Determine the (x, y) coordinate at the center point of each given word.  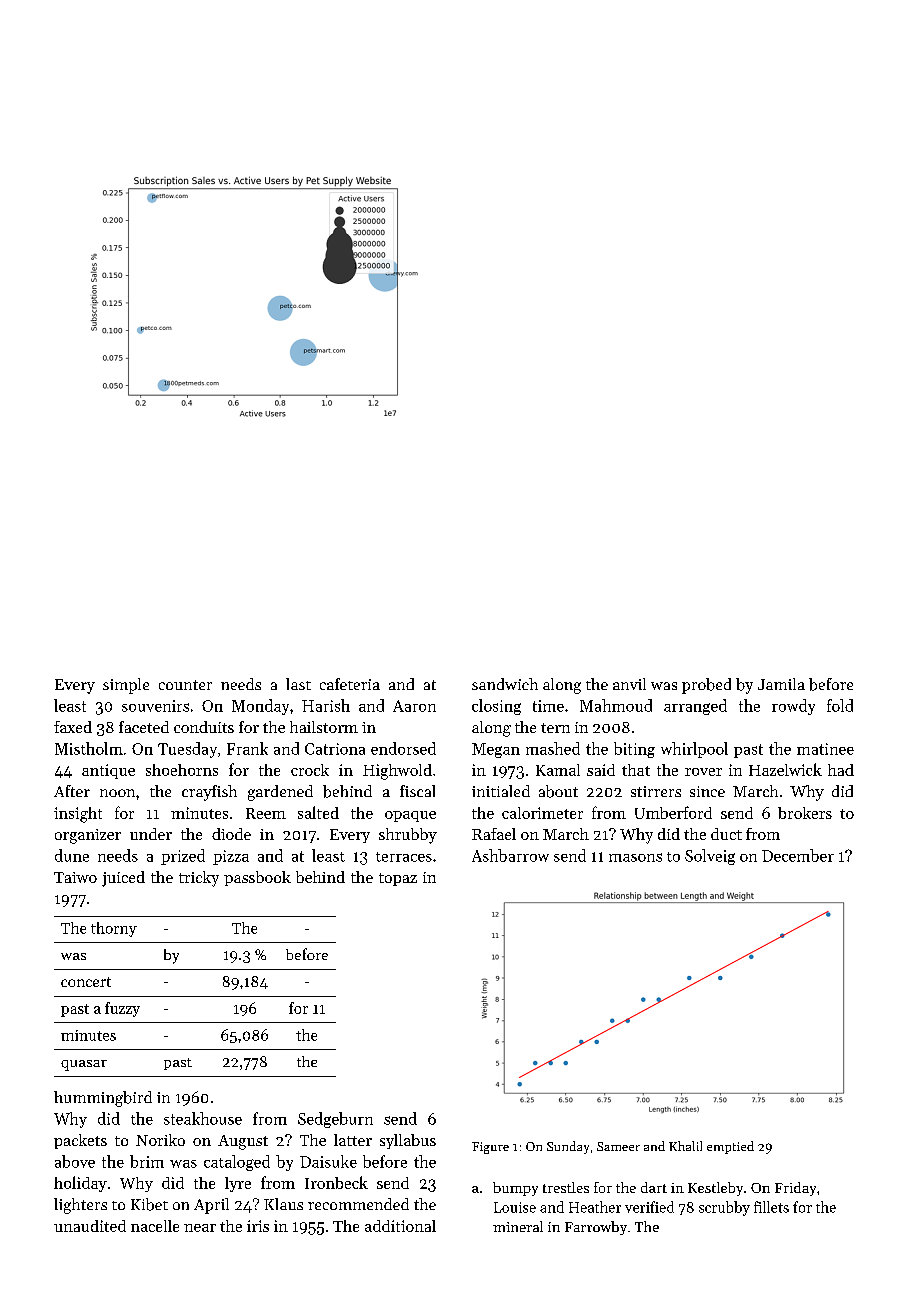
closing (496, 707)
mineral (518, 1226)
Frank (247, 748)
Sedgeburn (335, 1120)
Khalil (685, 1146)
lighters (80, 1206)
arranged (695, 707)
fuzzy (122, 1009)
